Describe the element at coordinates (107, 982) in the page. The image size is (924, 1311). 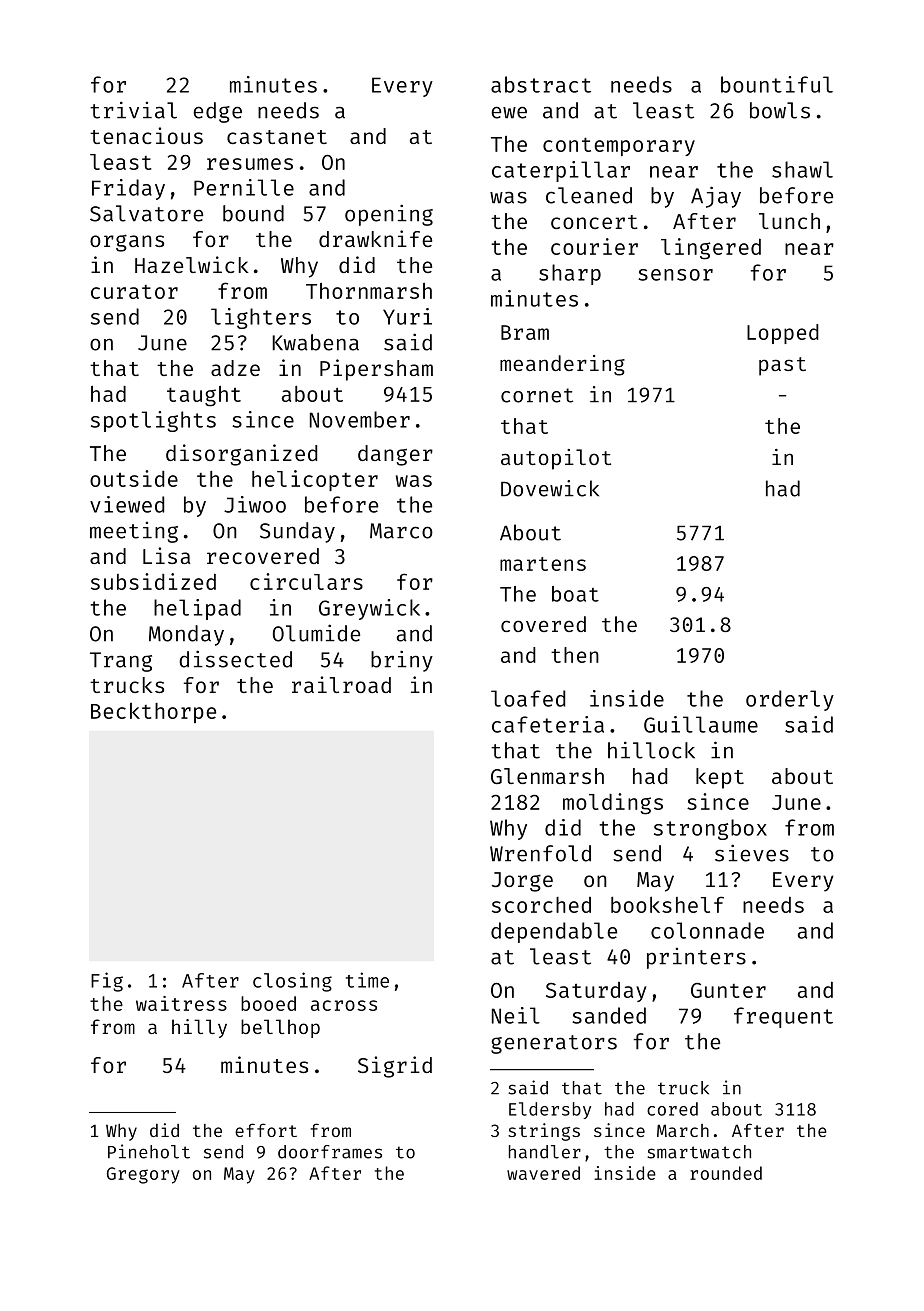
I see `Fig` at that location.
